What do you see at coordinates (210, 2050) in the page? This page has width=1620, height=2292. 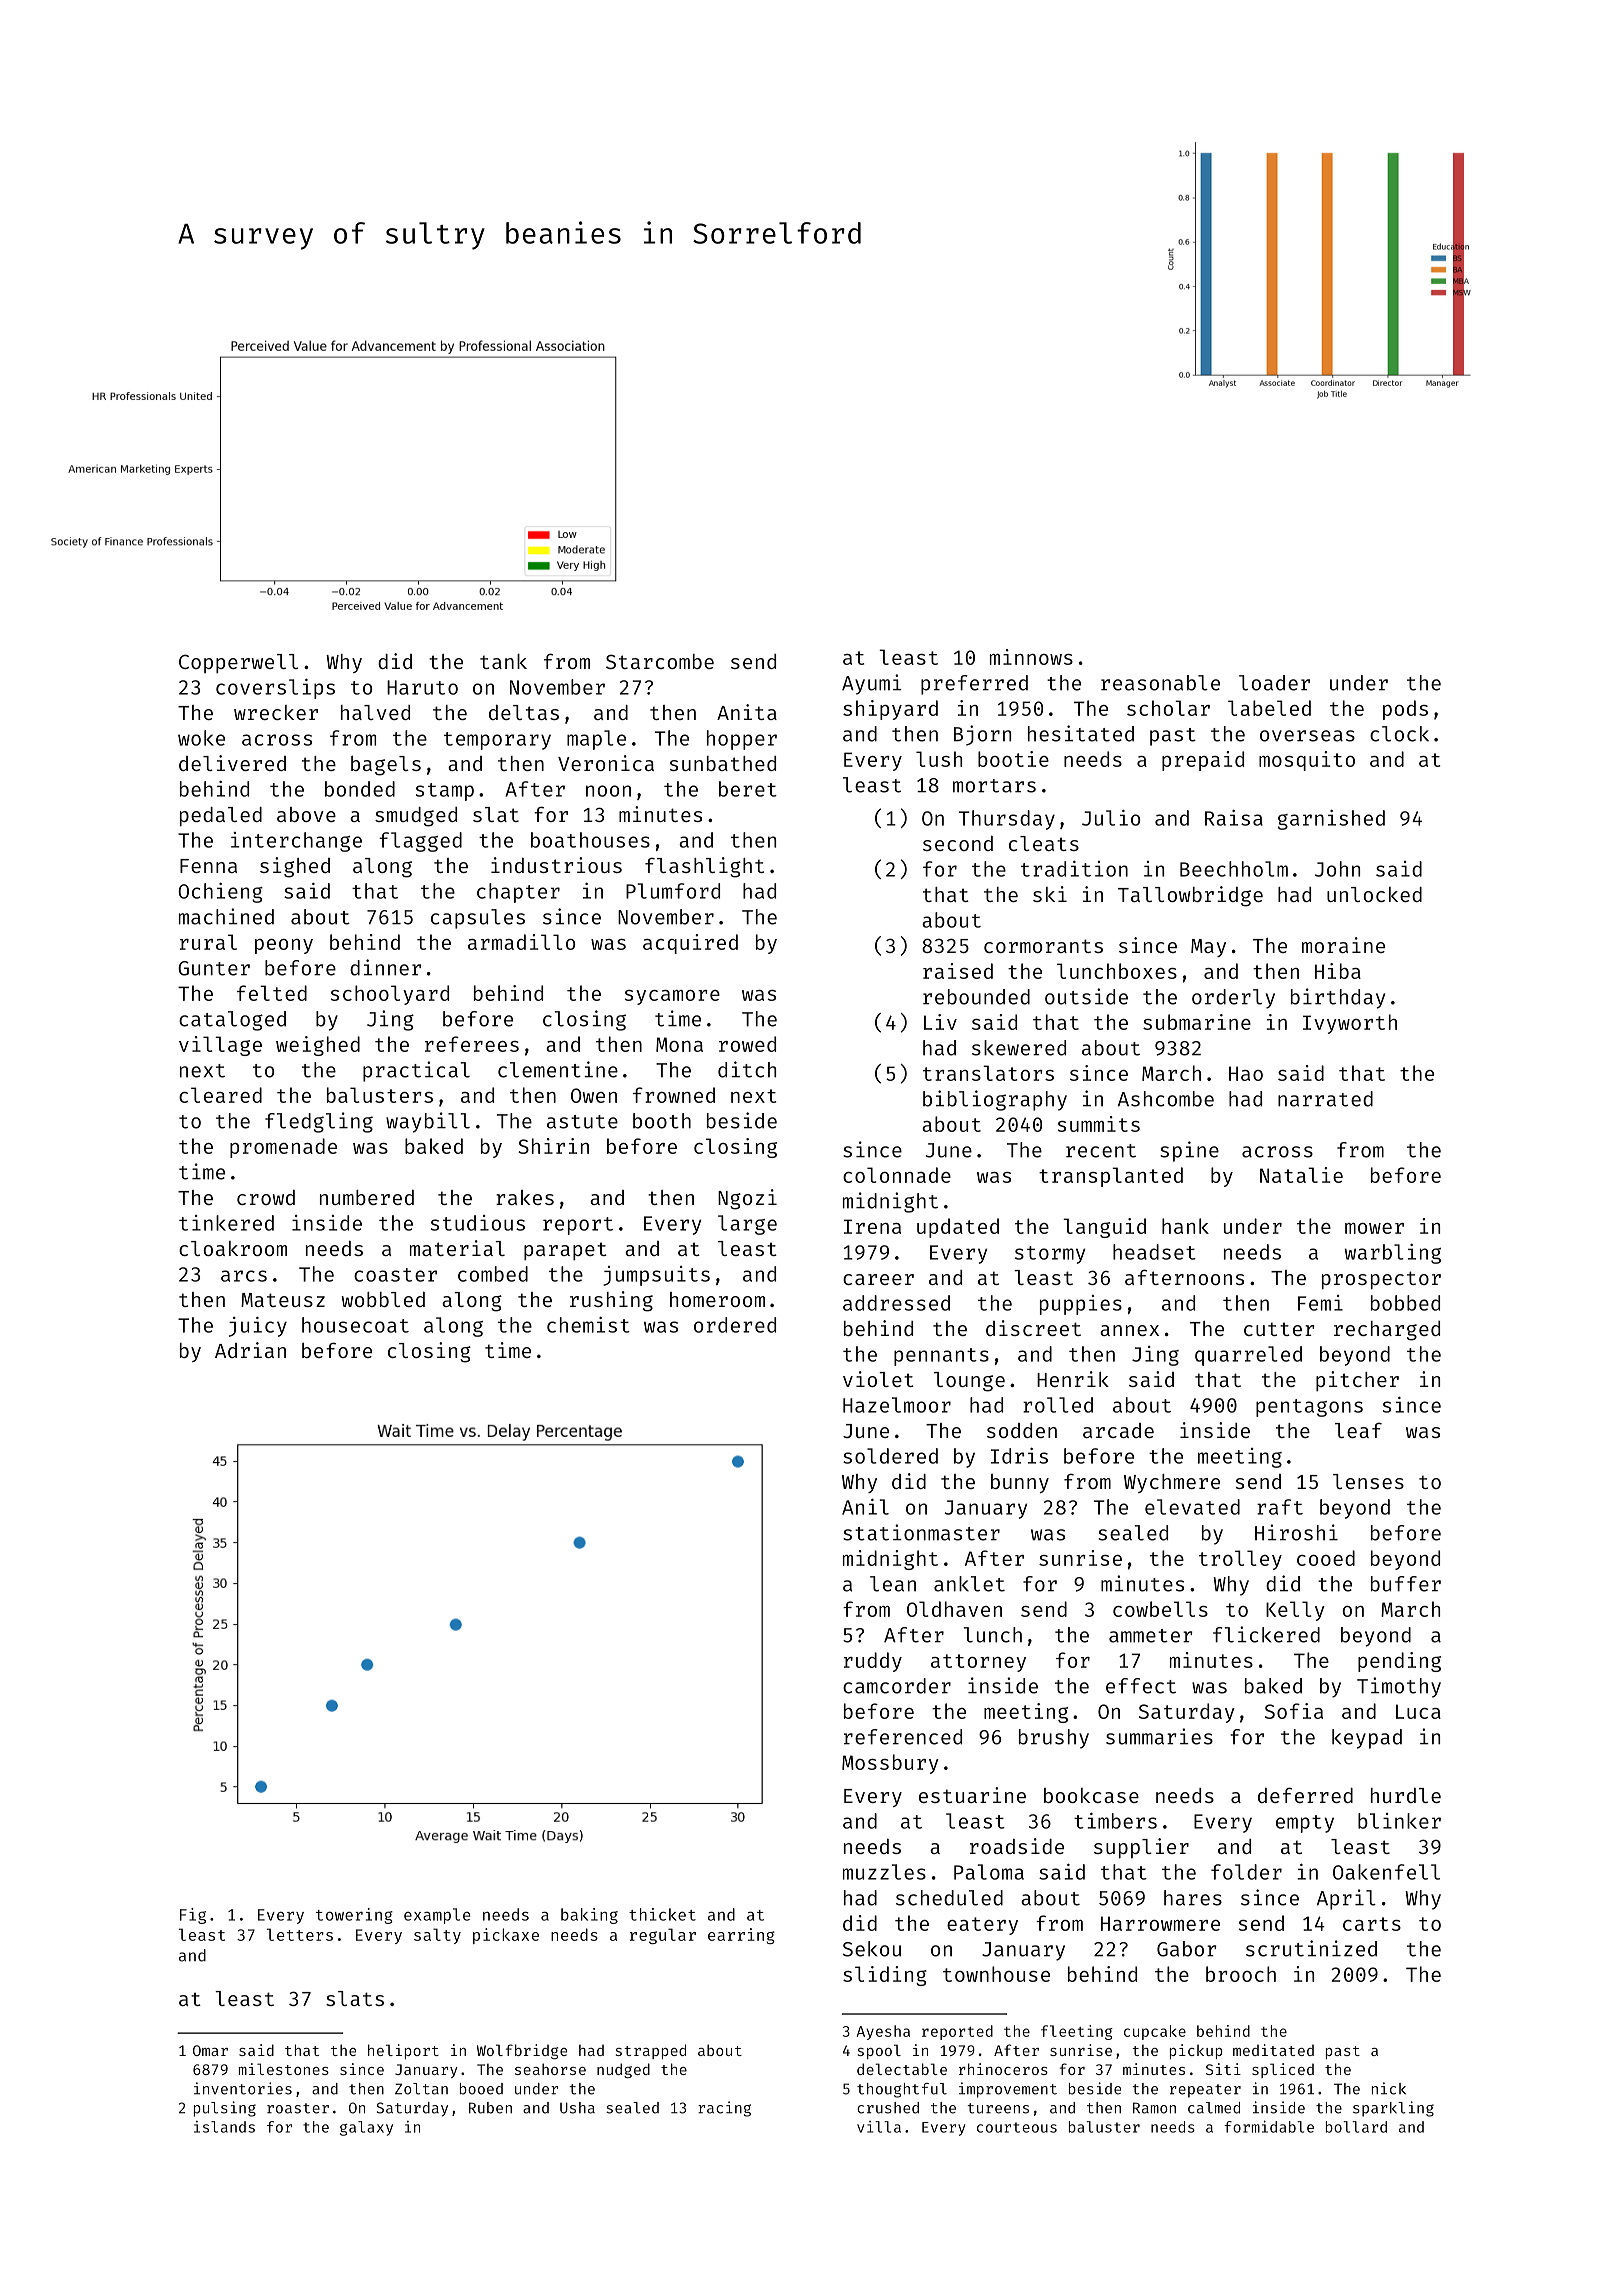 I see `Omar` at bounding box center [210, 2050].
